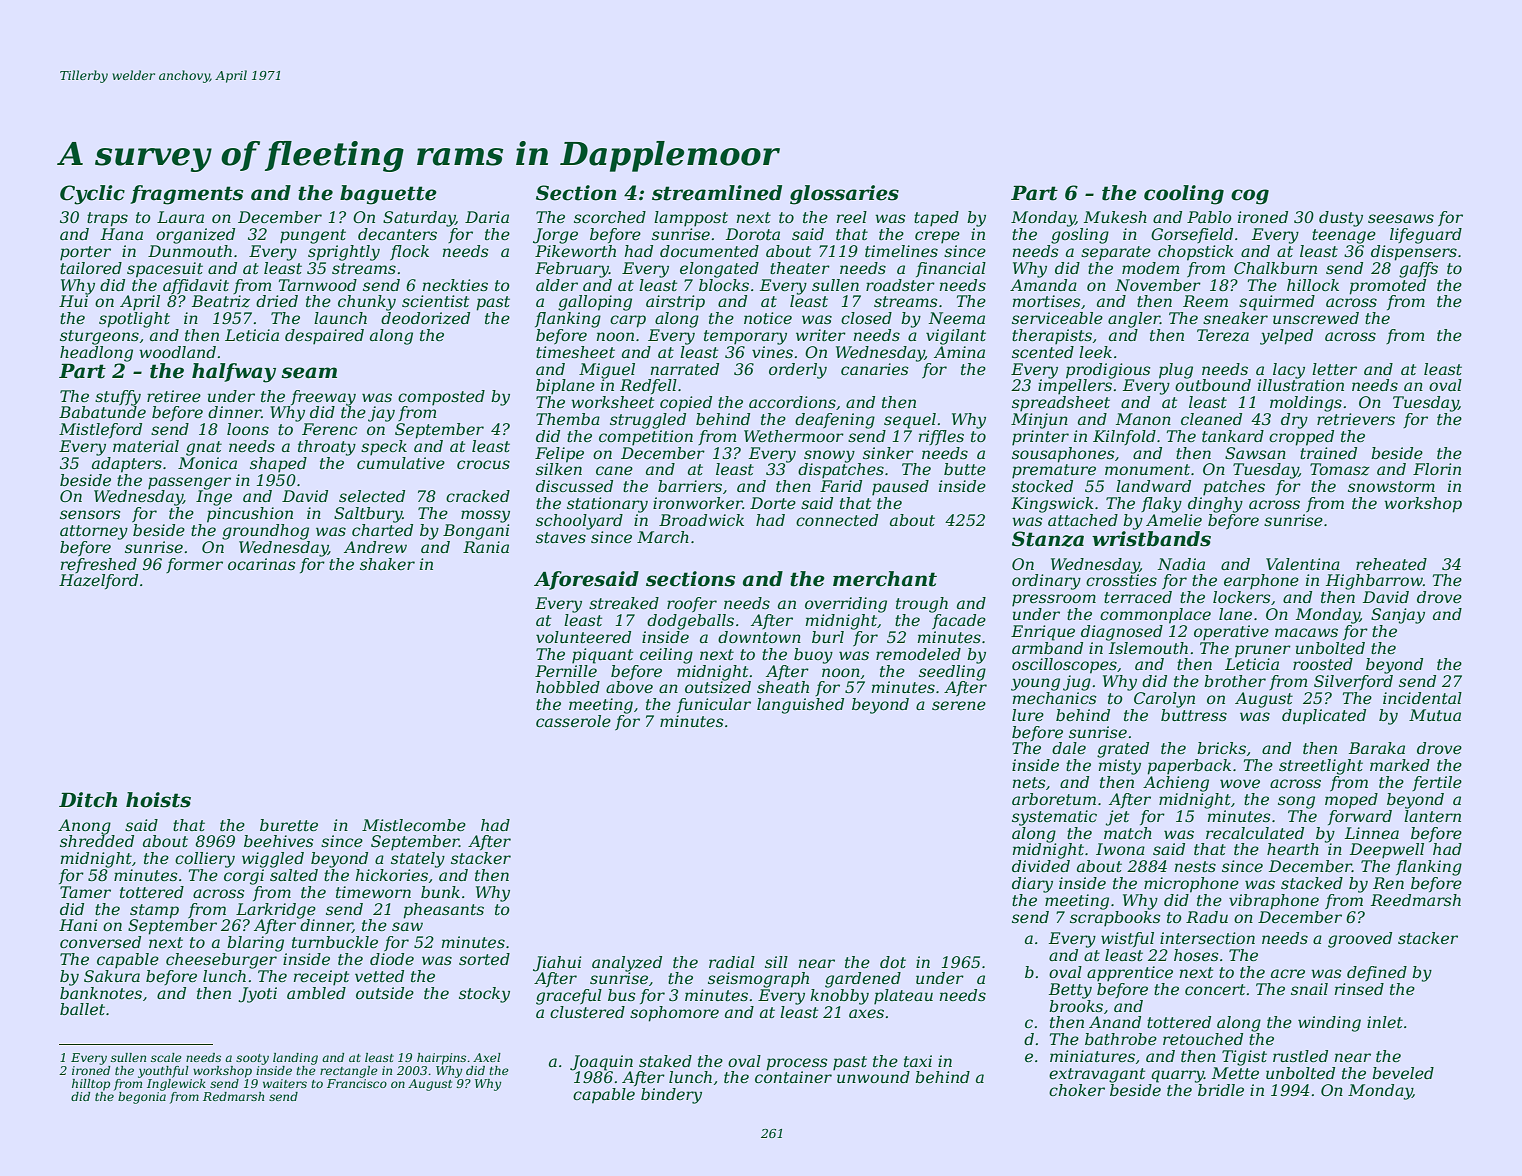  What do you see at coordinates (98, 581) in the screenshot?
I see `Hazelford` at bounding box center [98, 581].
